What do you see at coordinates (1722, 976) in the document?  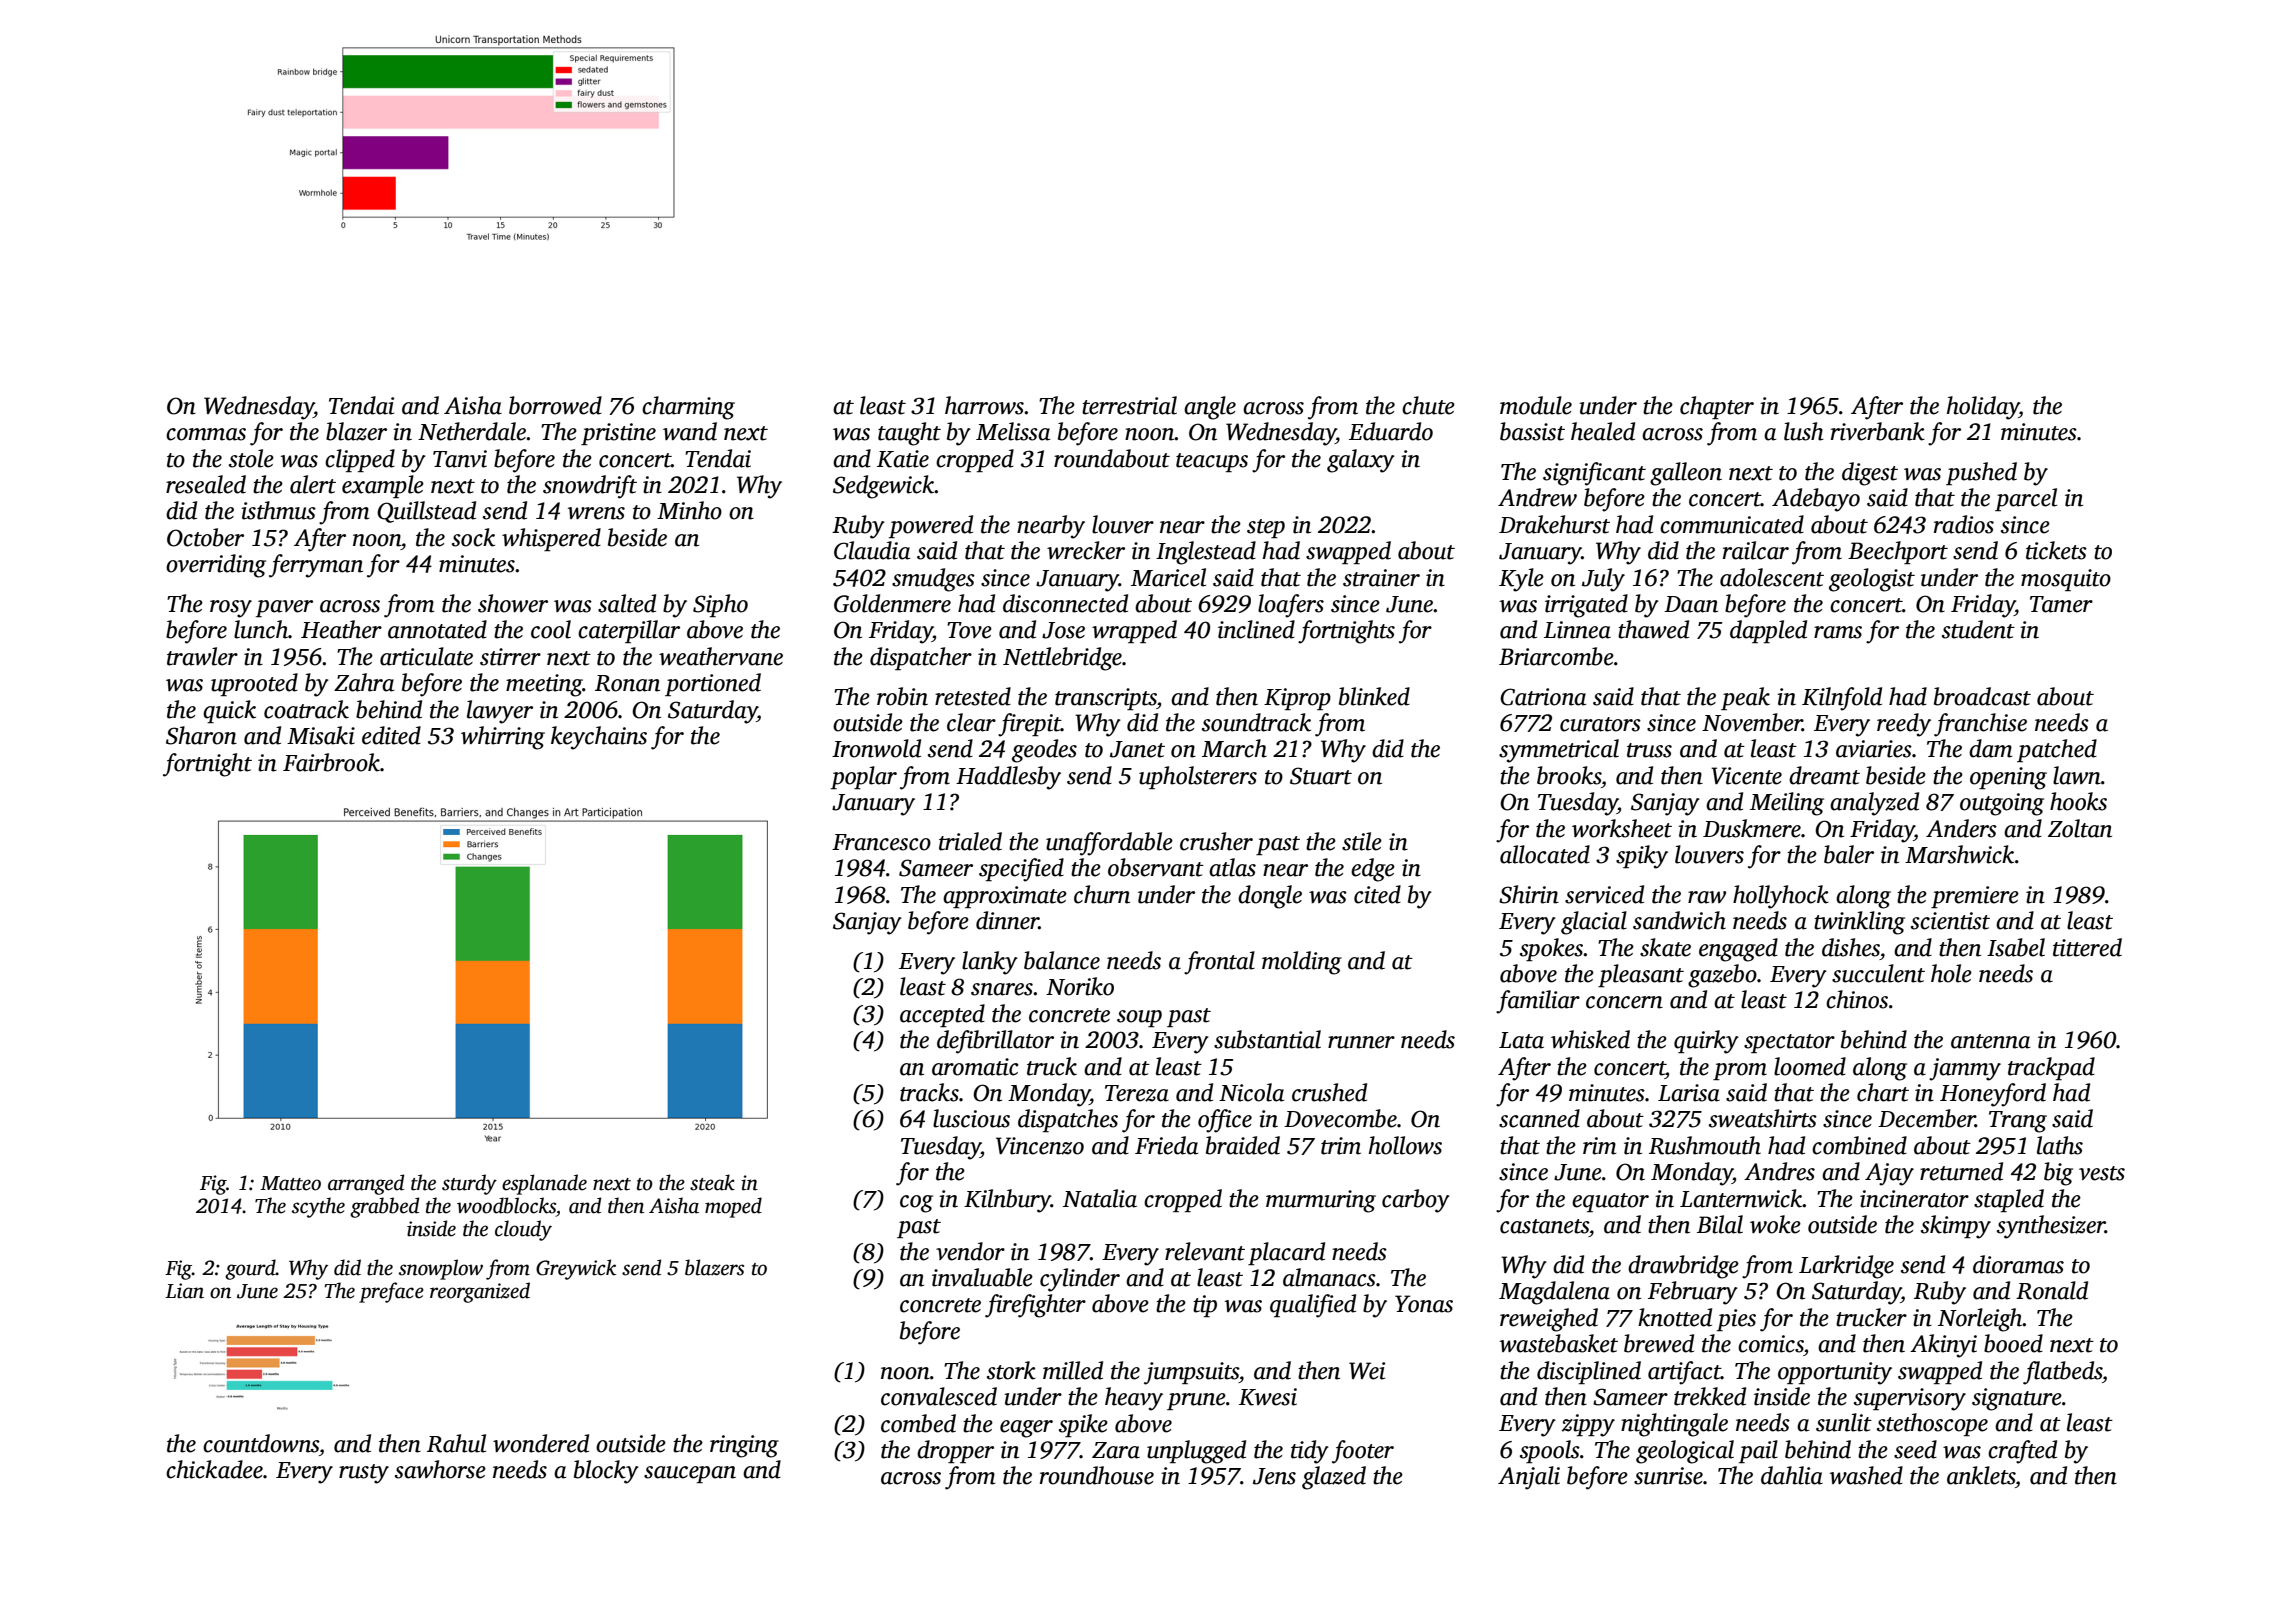 I see `gazebo` at bounding box center [1722, 976].
